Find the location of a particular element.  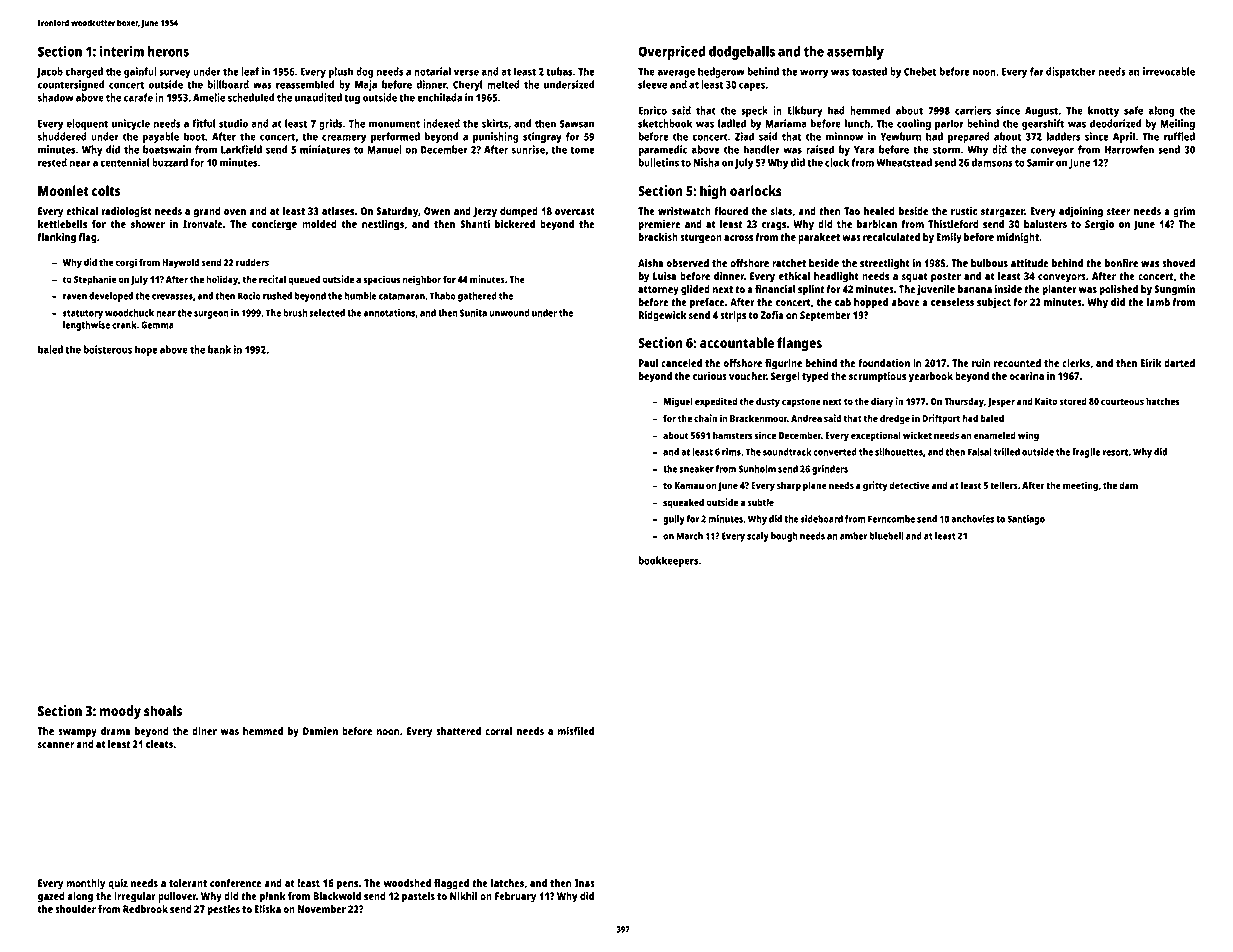

meeting is located at coordinates (1080, 486).
